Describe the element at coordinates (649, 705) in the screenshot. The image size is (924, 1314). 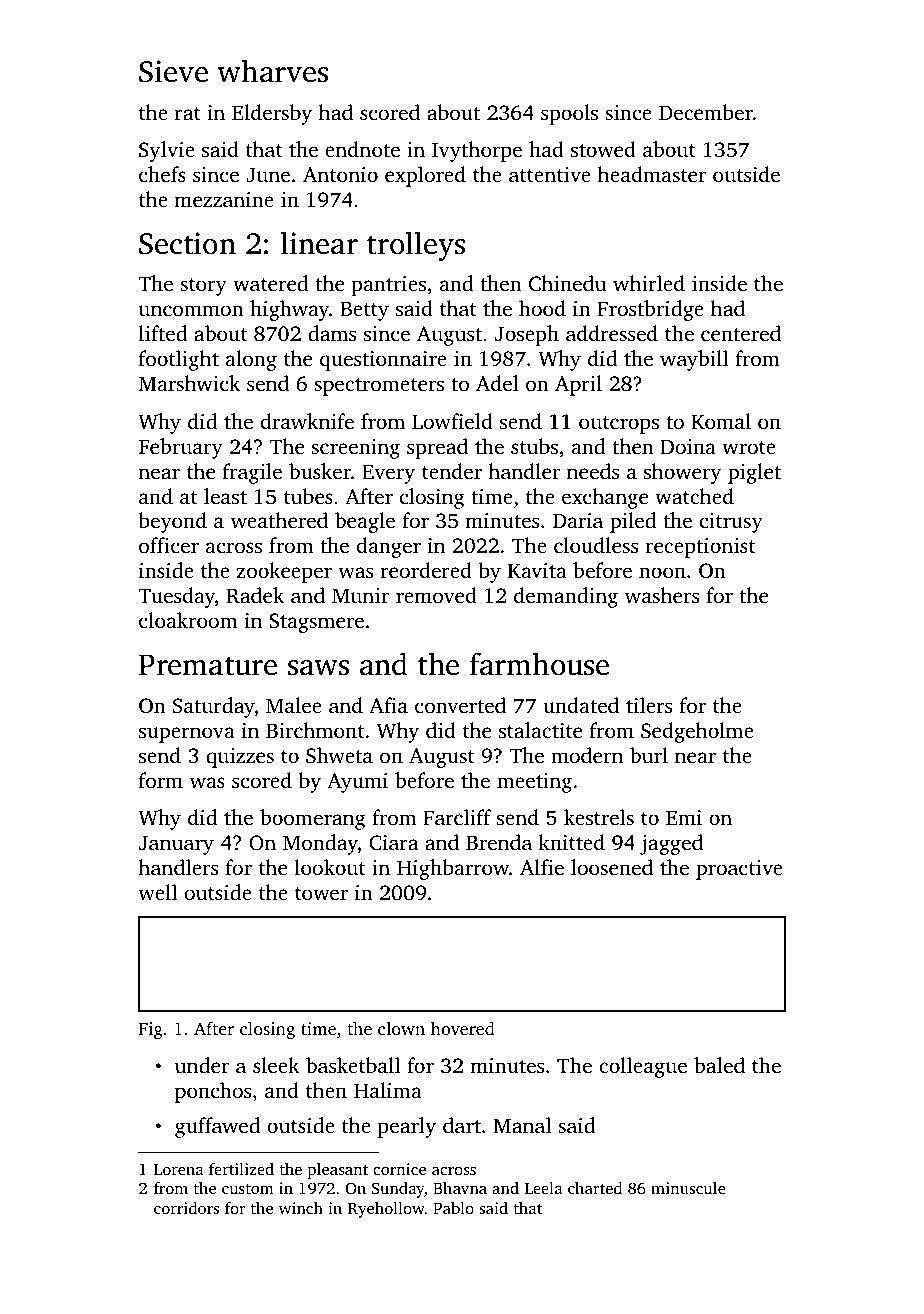
I see `tilers` at that location.
